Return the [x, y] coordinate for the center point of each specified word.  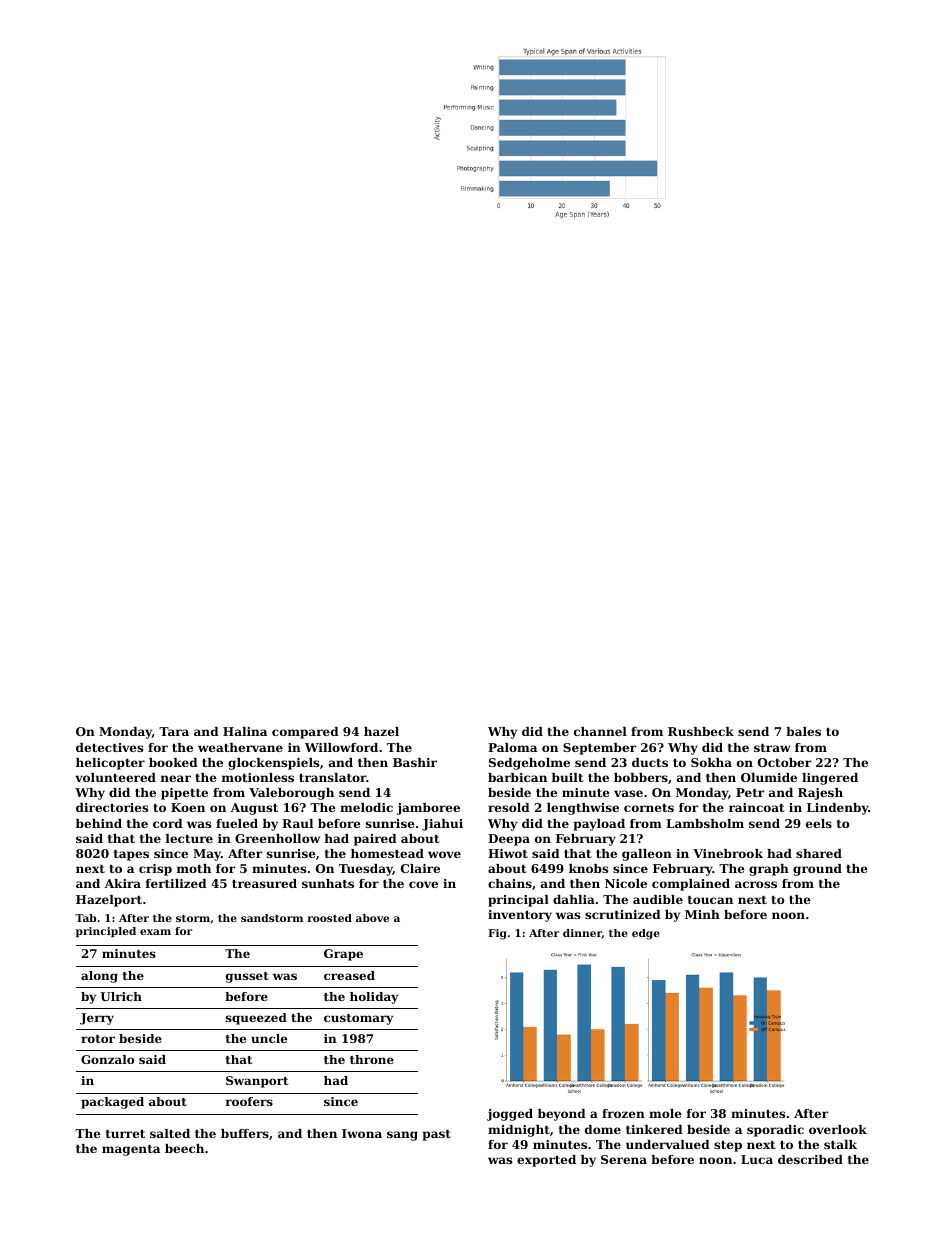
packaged [112, 1103]
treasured [264, 883]
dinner [582, 934]
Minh [702, 914]
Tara [174, 731]
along [99, 977]
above [372, 918]
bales [803, 731]
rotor [98, 1039]
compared [305, 733]
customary [358, 1019]
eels [819, 823]
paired [375, 840]
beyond [562, 1115]
